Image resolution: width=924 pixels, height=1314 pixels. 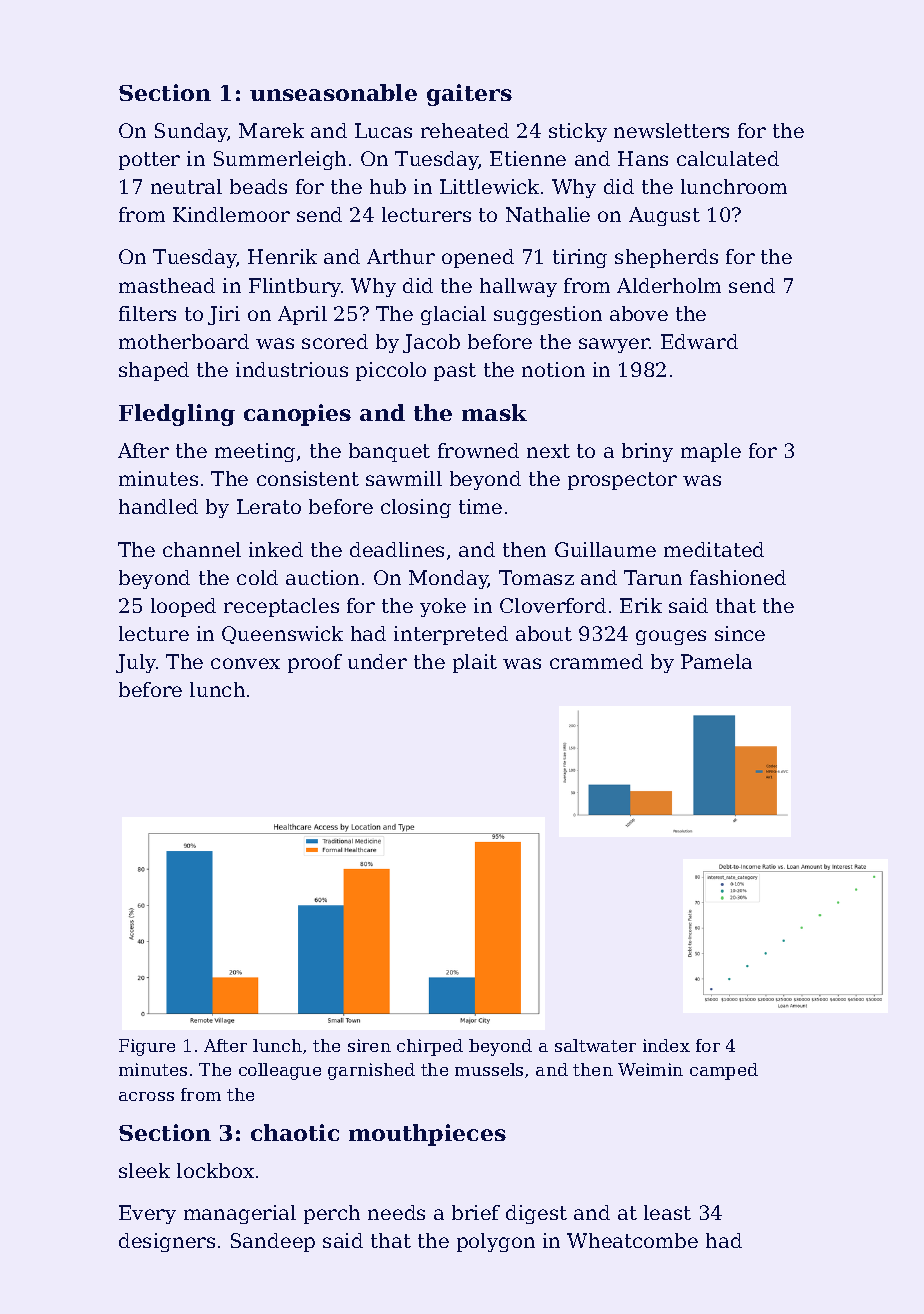 What do you see at coordinates (728, 158) in the page?
I see `calculated` at bounding box center [728, 158].
